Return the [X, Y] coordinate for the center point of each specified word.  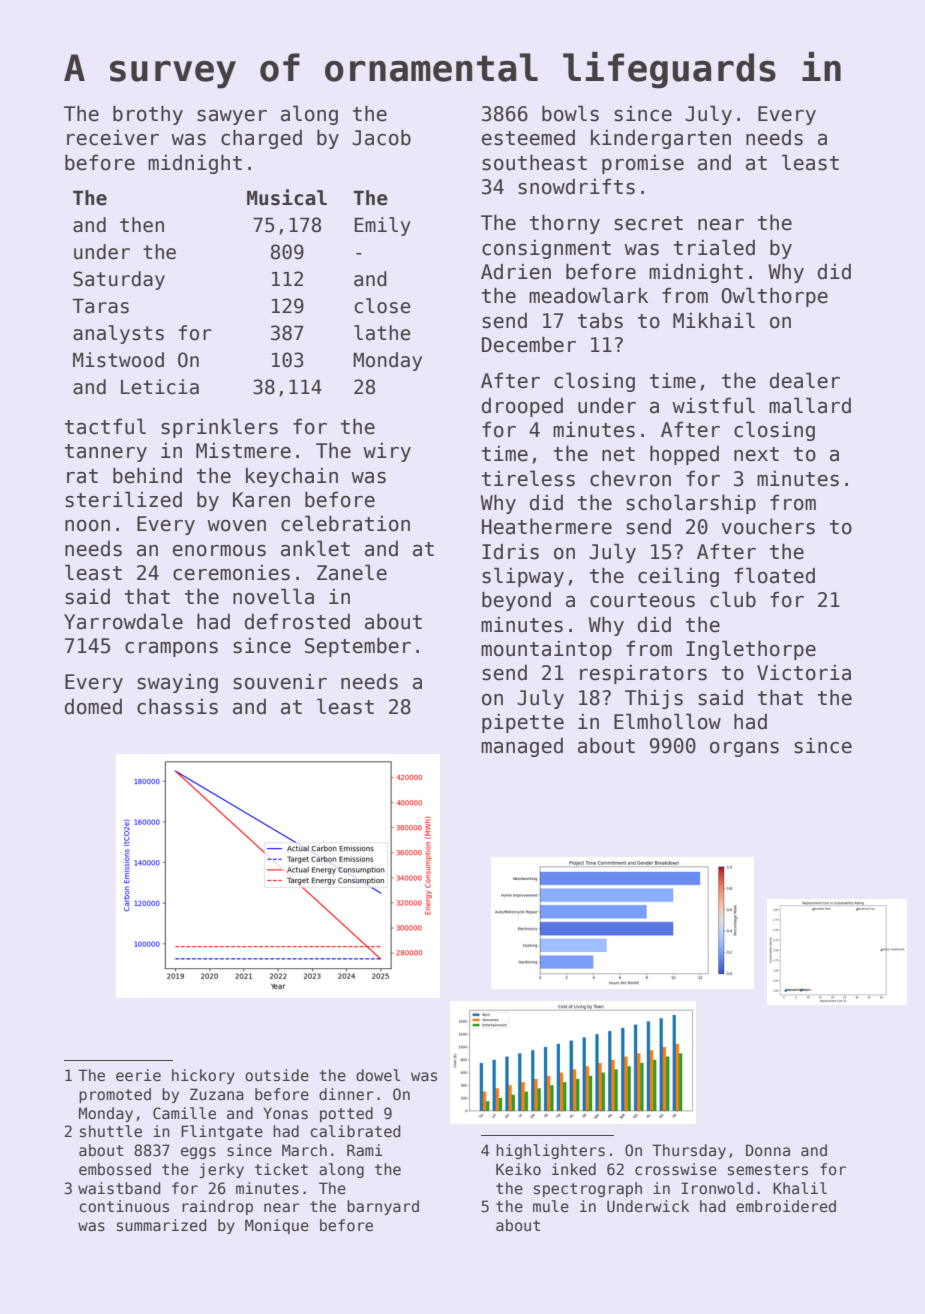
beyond [516, 601]
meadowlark [588, 295]
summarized [162, 1225]
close [382, 306]
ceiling [678, 577]
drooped [522, 407]
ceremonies [231, 572]
